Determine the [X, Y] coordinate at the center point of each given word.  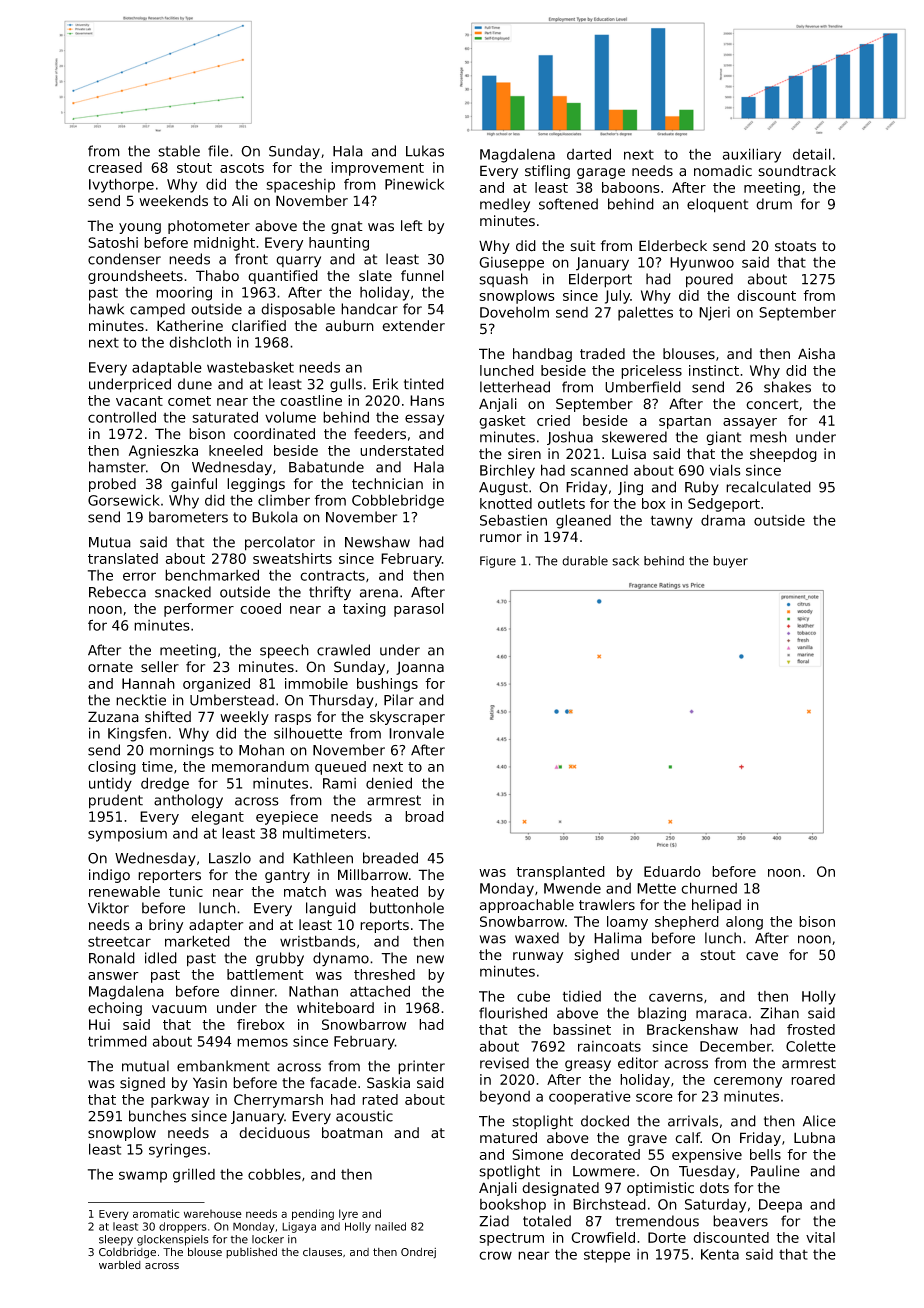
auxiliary [752, 155]
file [218, 151]
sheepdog [783, 455]
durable [585, 561]
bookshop [513, 1206]
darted [589, 154]
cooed [260, 608]
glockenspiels [173, 1240]
